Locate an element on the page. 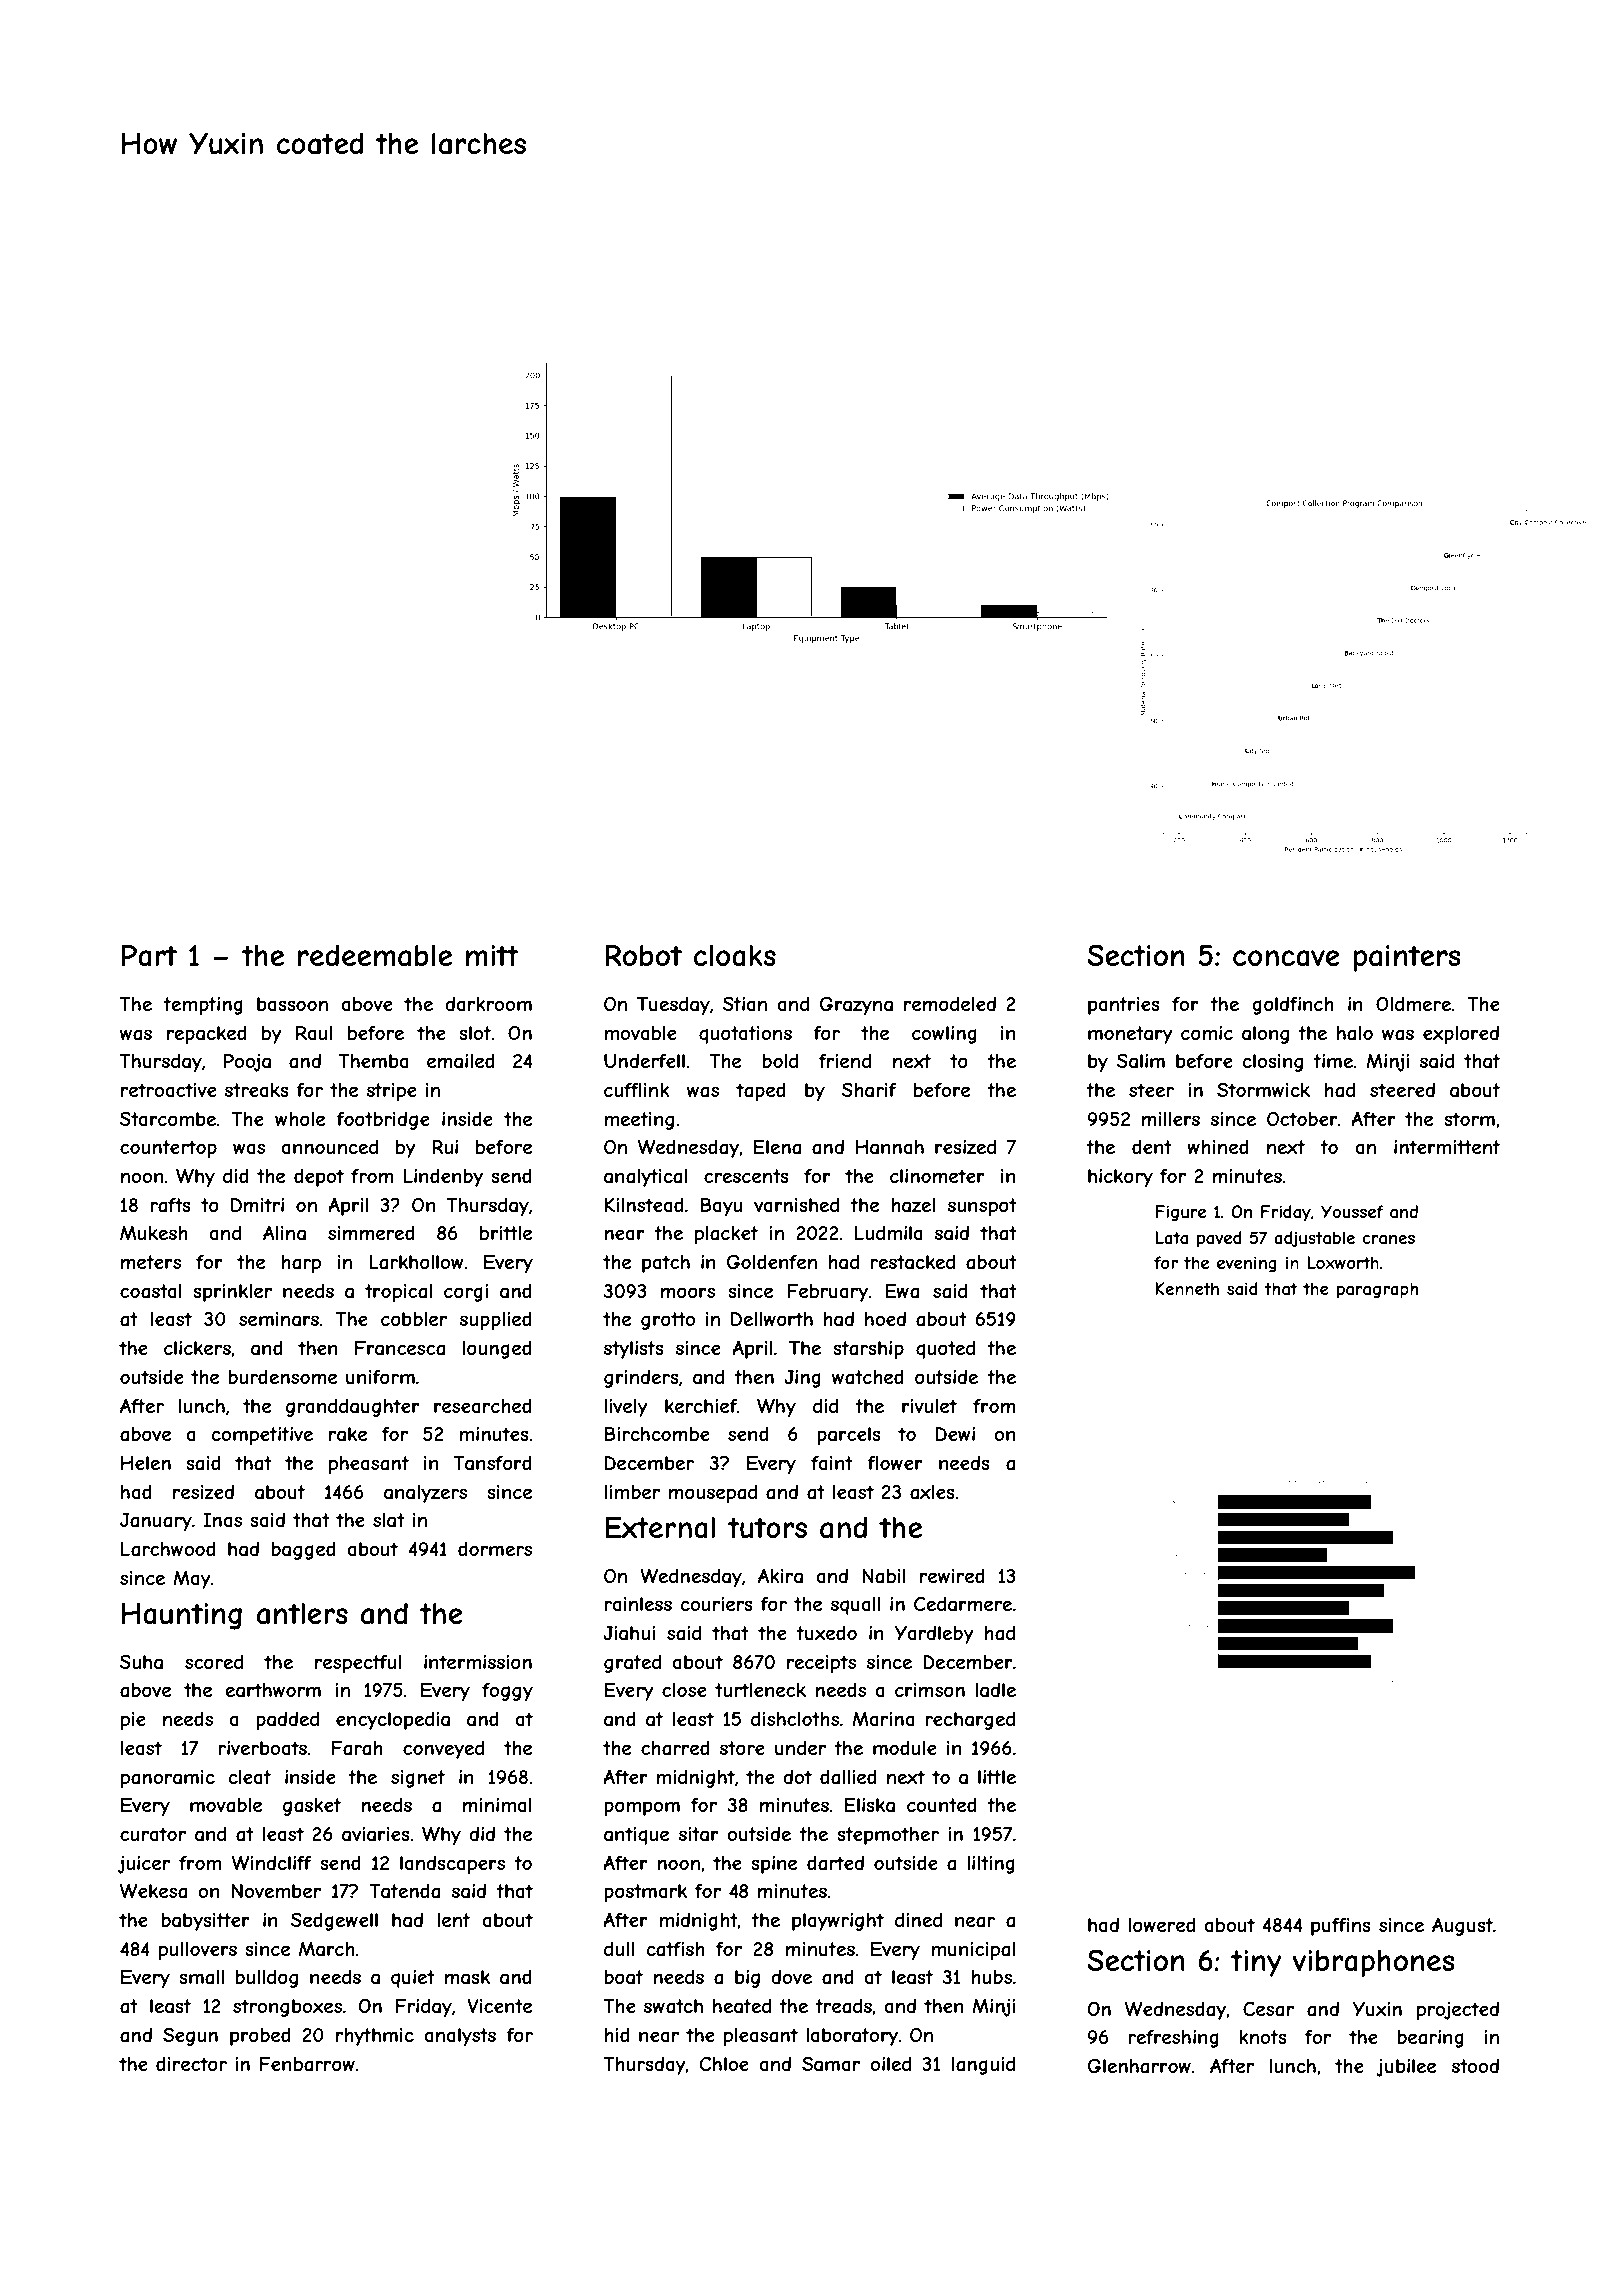 The image size is (1620, 2292). Cedarmere is located at coordinates (963, 1604).
